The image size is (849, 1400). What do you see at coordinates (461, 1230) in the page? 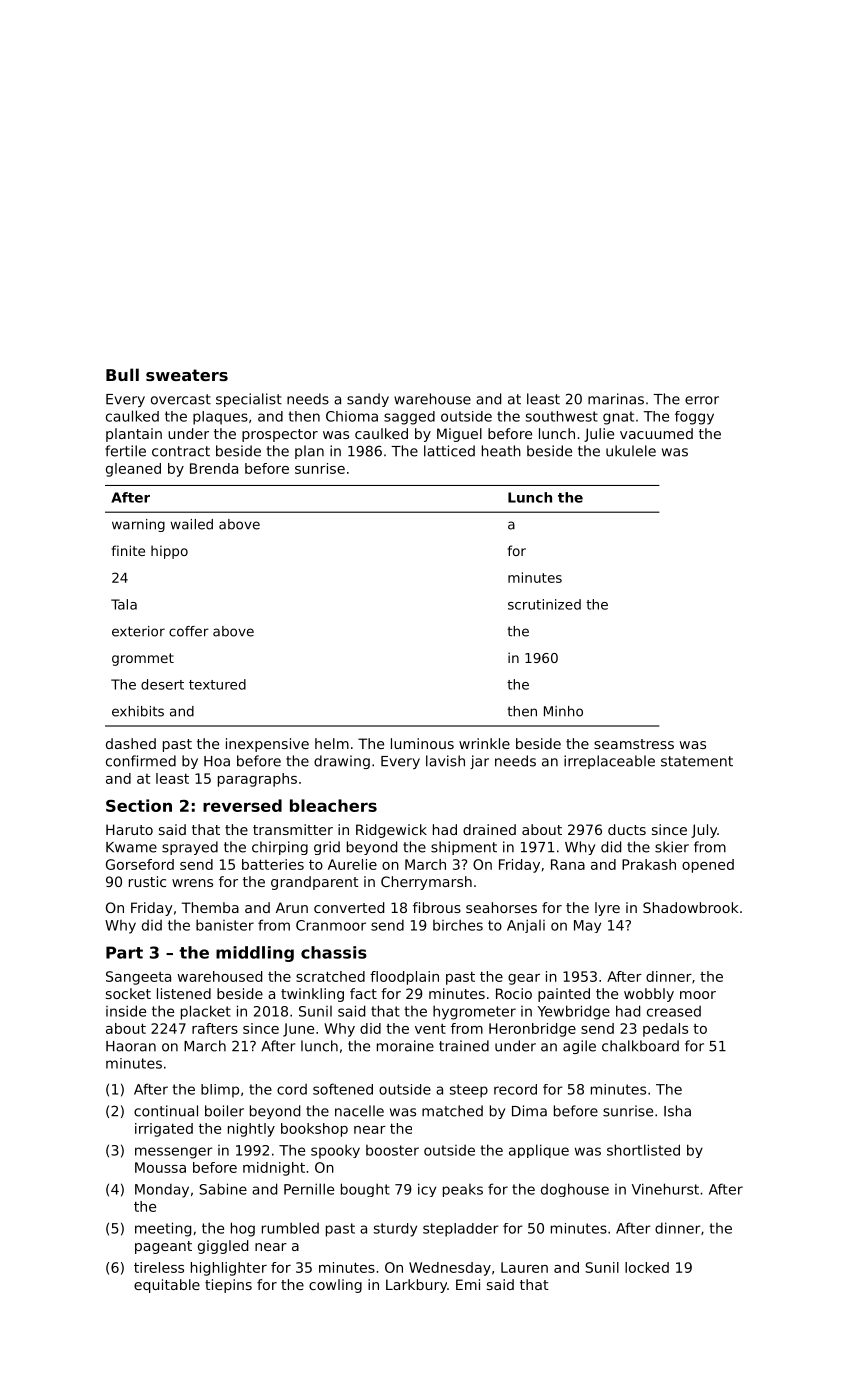
I see `stepladder` at bounding box center [461, 1230].
